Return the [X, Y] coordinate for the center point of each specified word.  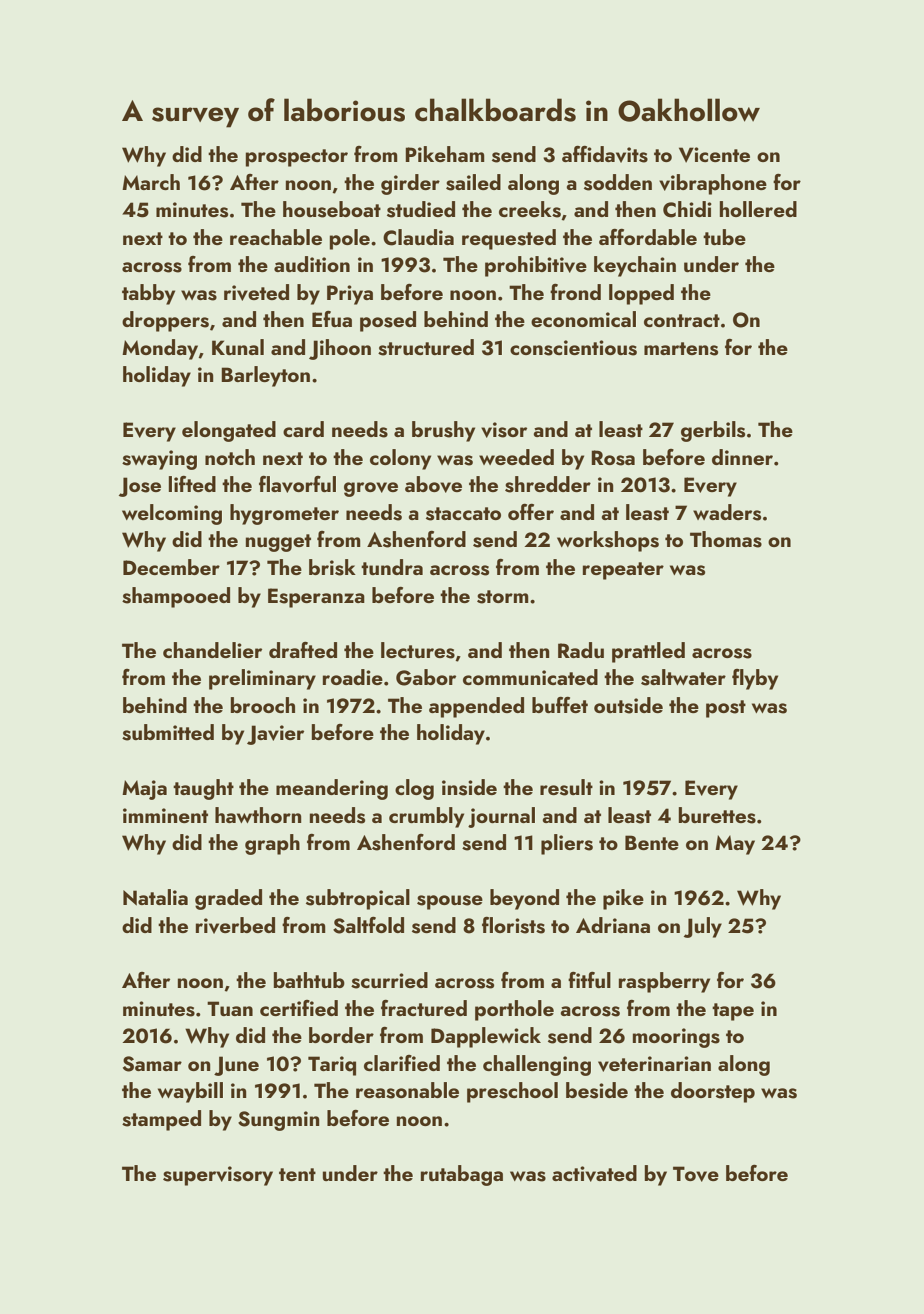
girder [410, 184]
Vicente [714, 155]
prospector [296, 158]
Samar [152, 1064]
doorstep [713, 1092]
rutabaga [462, 1175]
